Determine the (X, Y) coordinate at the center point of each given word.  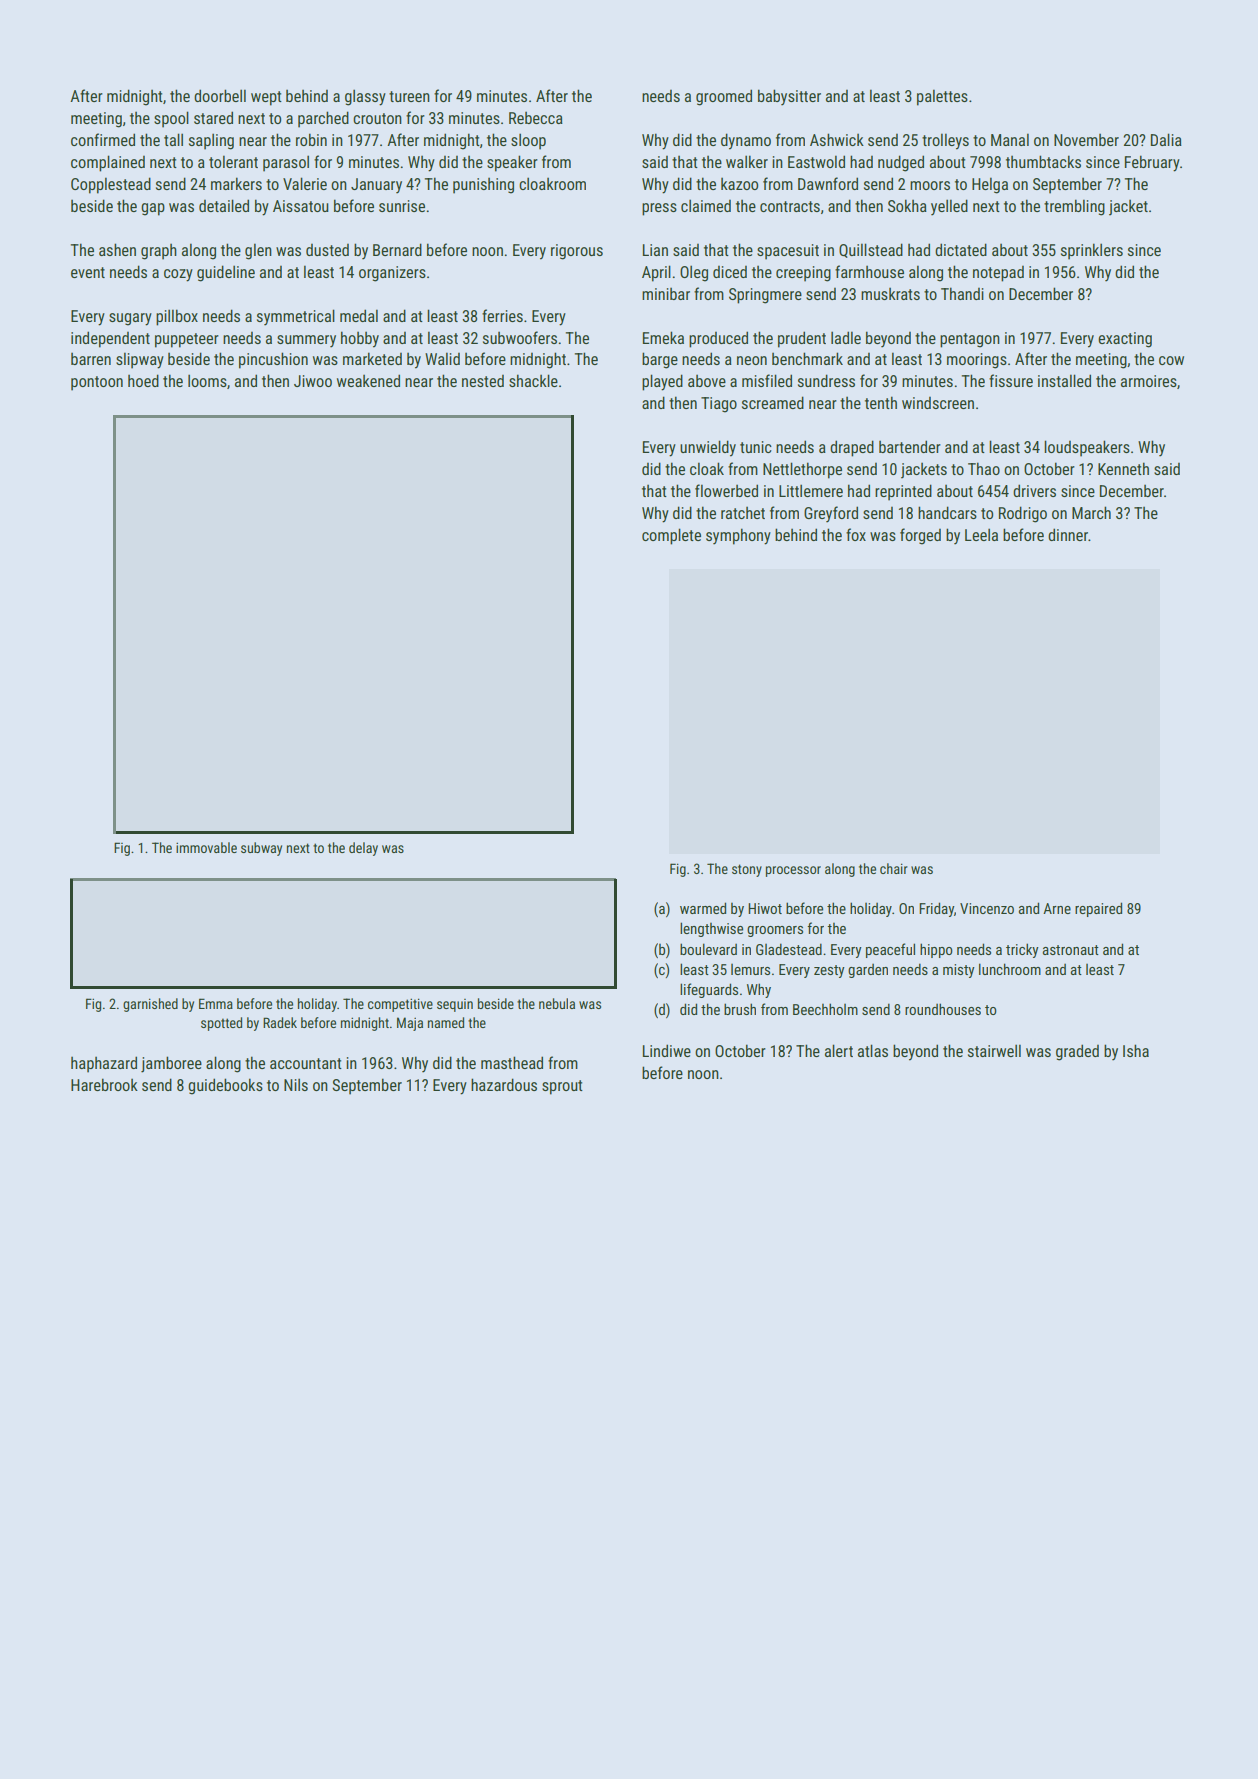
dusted (327, 250)
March (1091, 512)
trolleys (945, 141)
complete (671, 536)
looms (207, 380)
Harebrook (104, 1084)
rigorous (577, 252)
